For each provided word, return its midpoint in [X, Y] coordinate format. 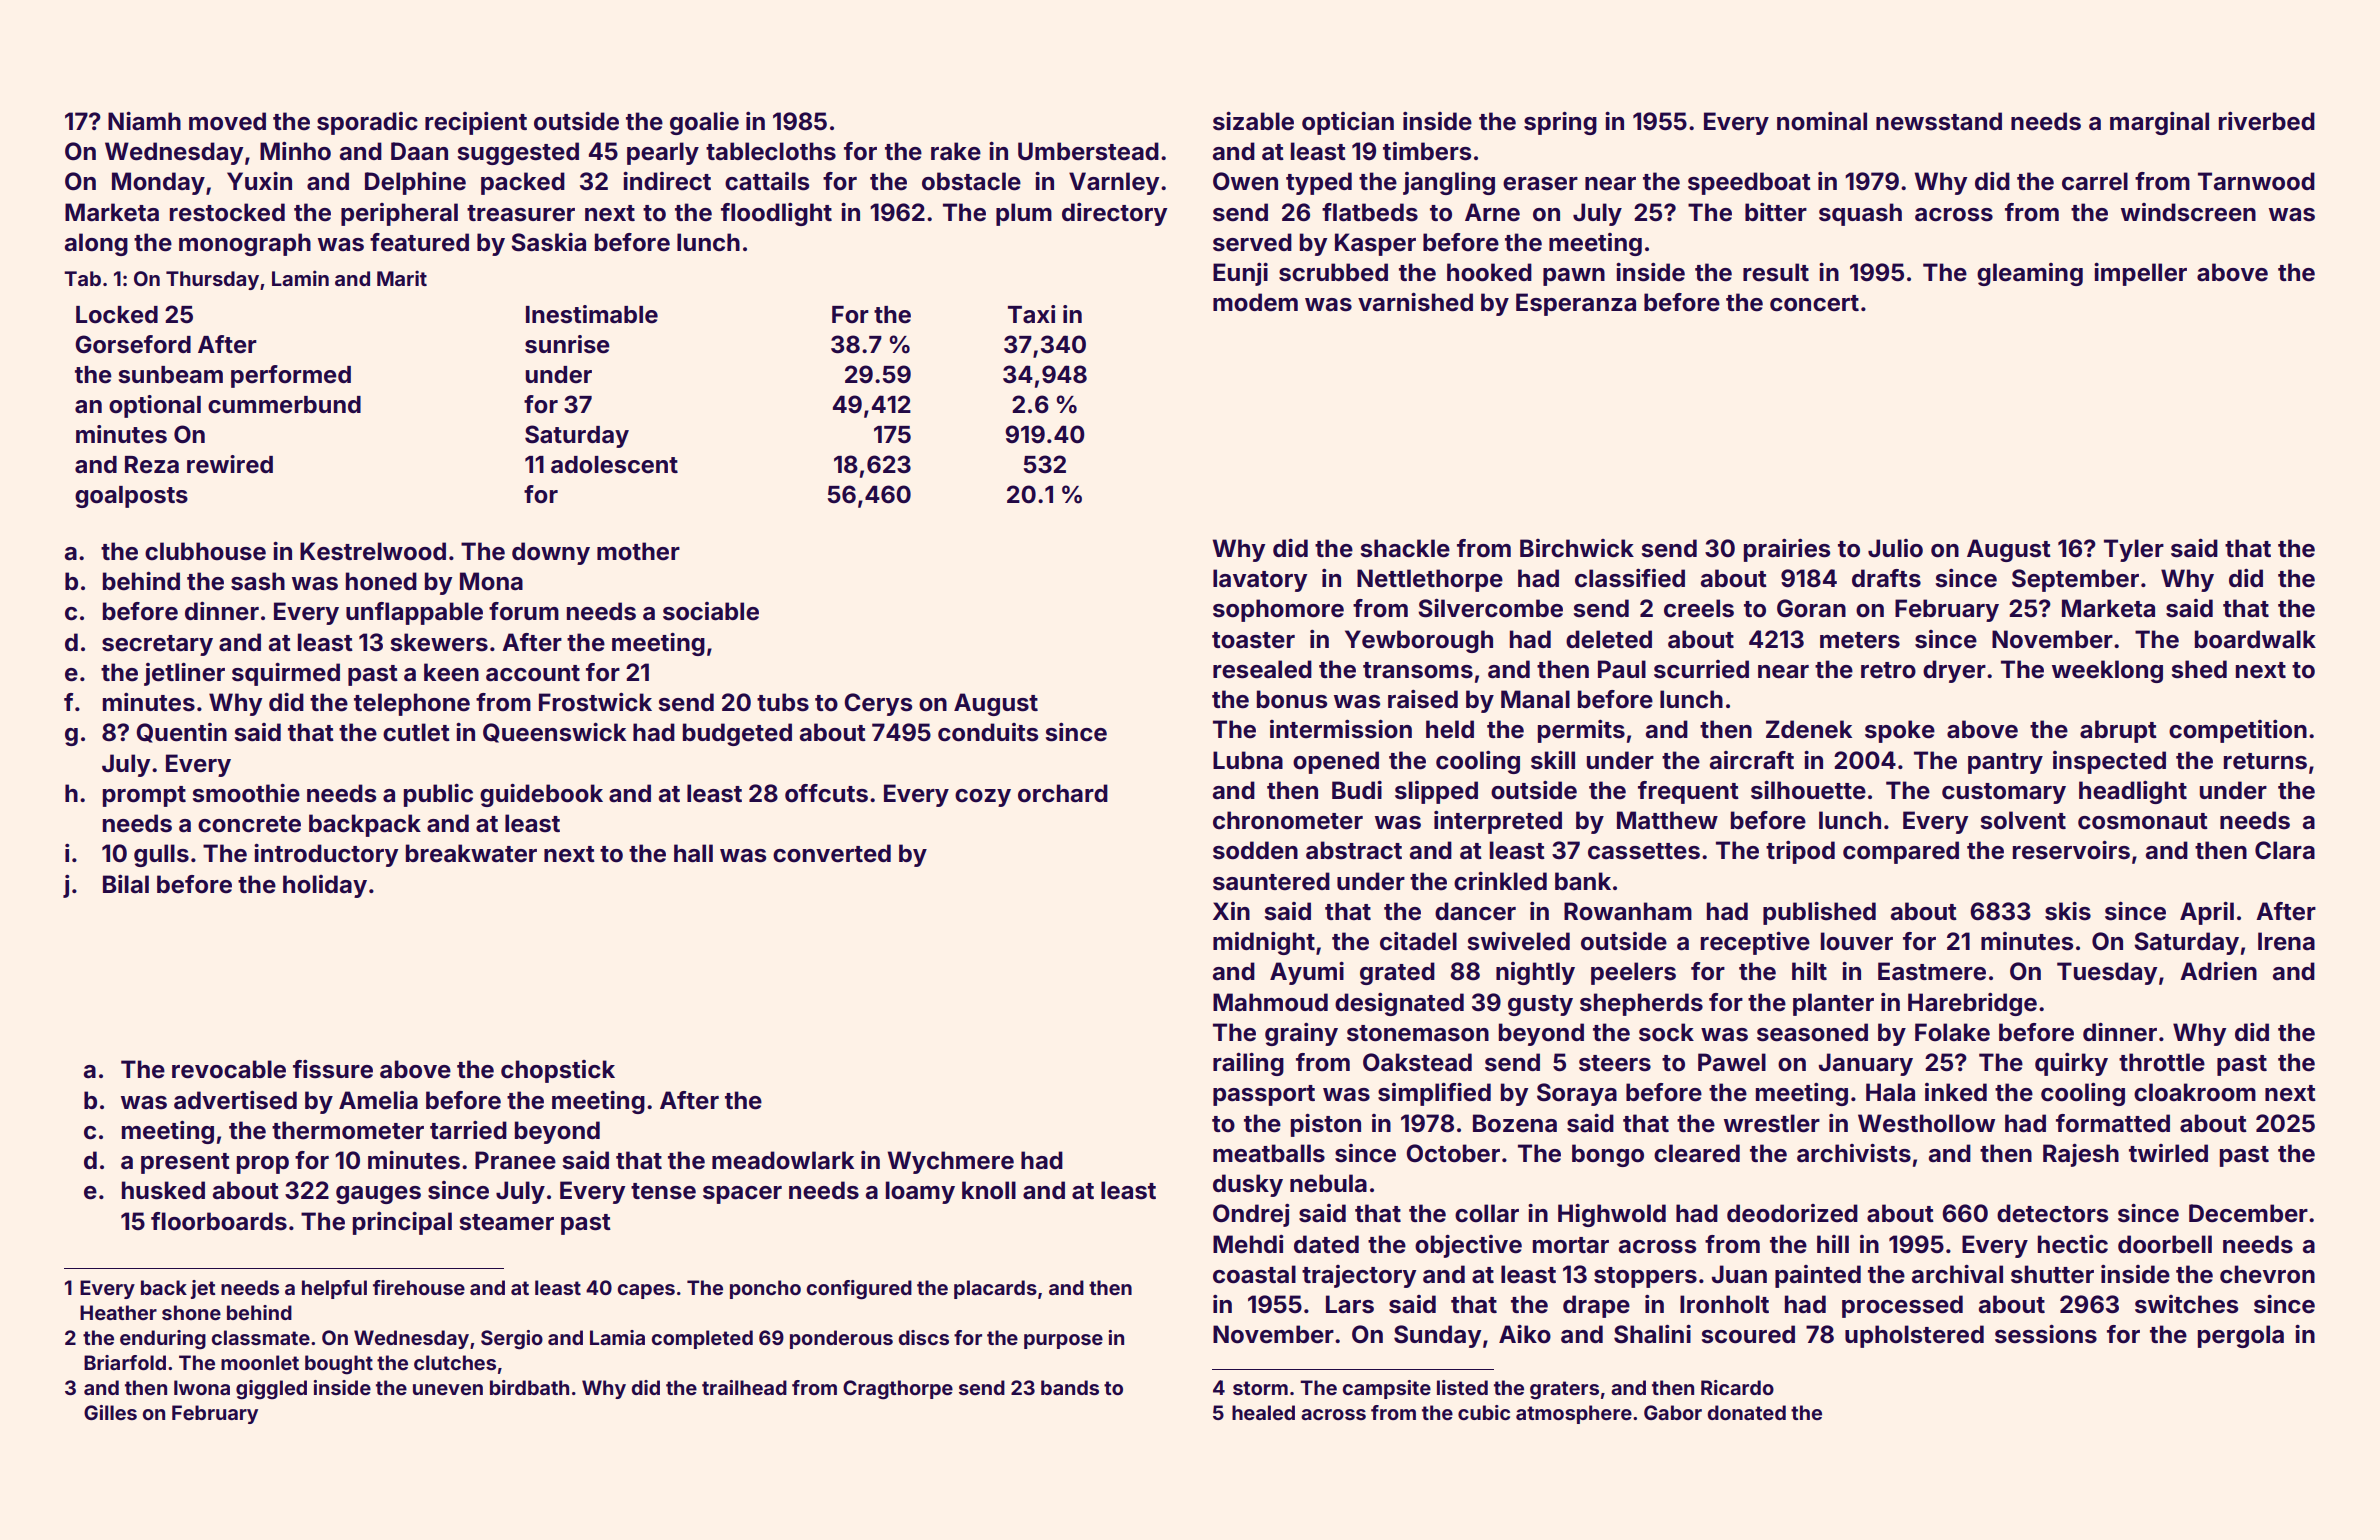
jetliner [184, 674]
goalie [704, 123]
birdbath [529, 1387]
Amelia [378, 1100]
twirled [2168, 1153]
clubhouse [205, 551]
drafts [1886, 578]
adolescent [614, 465]
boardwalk [2255, 639]
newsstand [1939, 121]
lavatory [1260, 580]
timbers [1427, 151]
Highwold [1612, 1215]
